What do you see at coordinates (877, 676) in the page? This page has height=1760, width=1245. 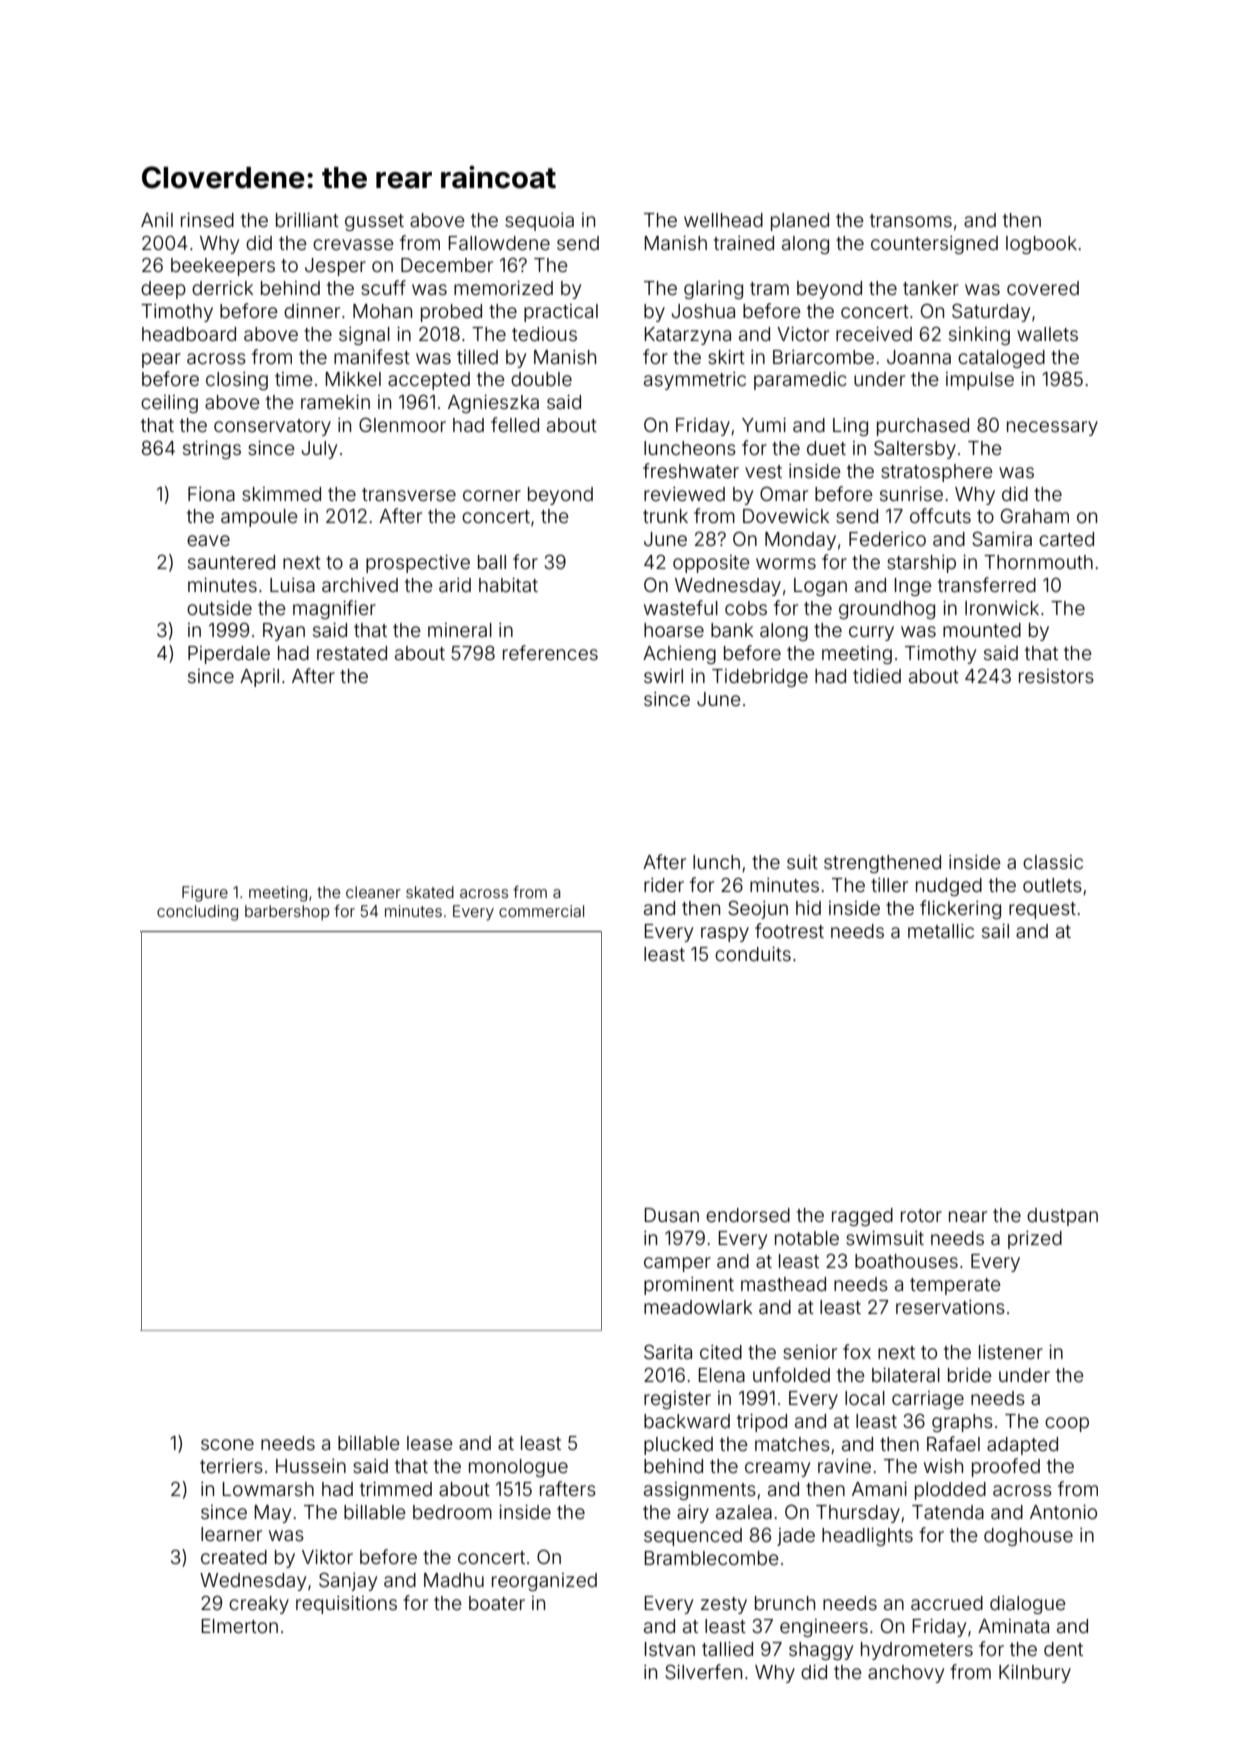 I see `tidied` at bounding box center [877, 676].
